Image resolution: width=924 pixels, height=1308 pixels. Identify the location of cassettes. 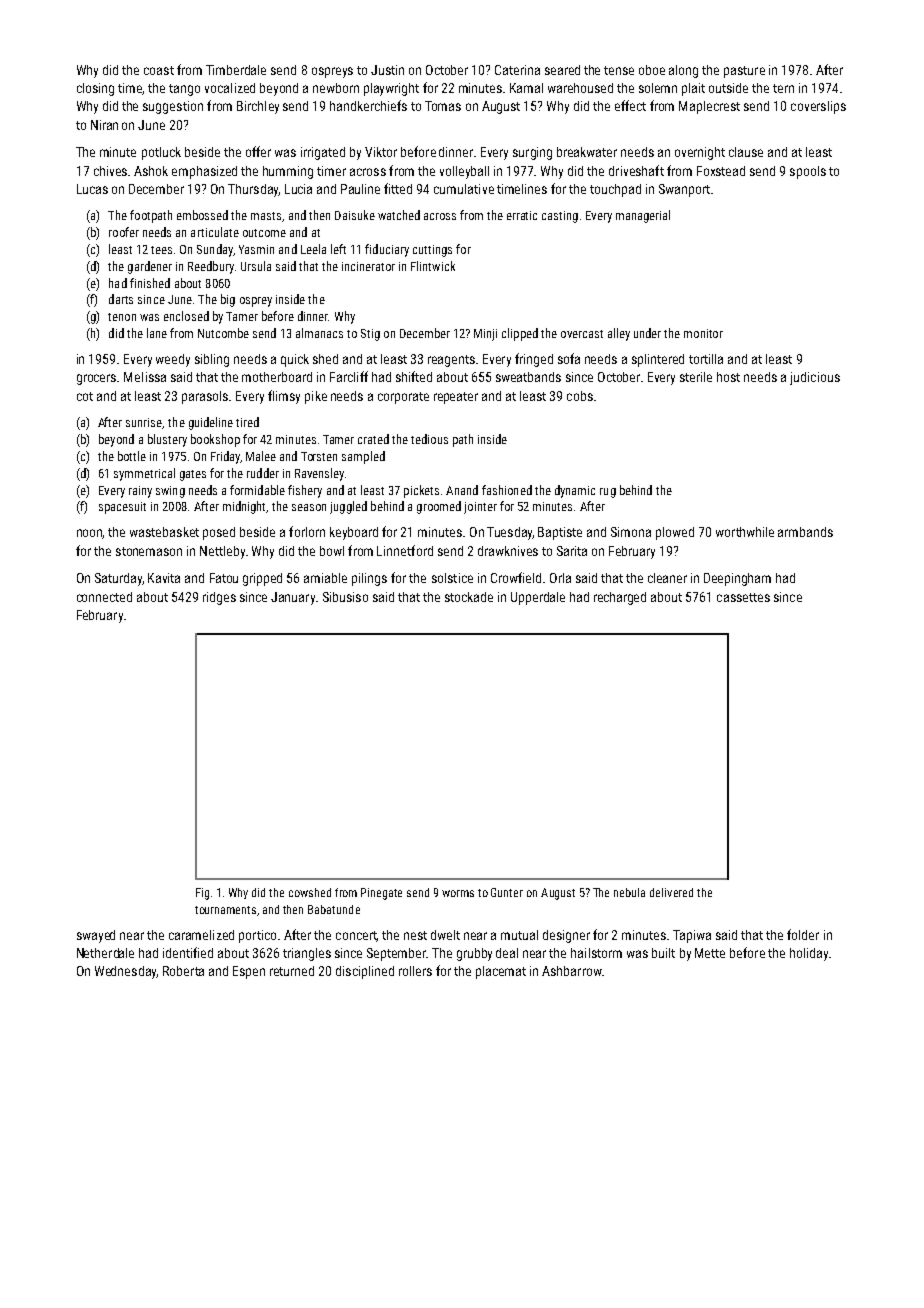
(743, 597).
